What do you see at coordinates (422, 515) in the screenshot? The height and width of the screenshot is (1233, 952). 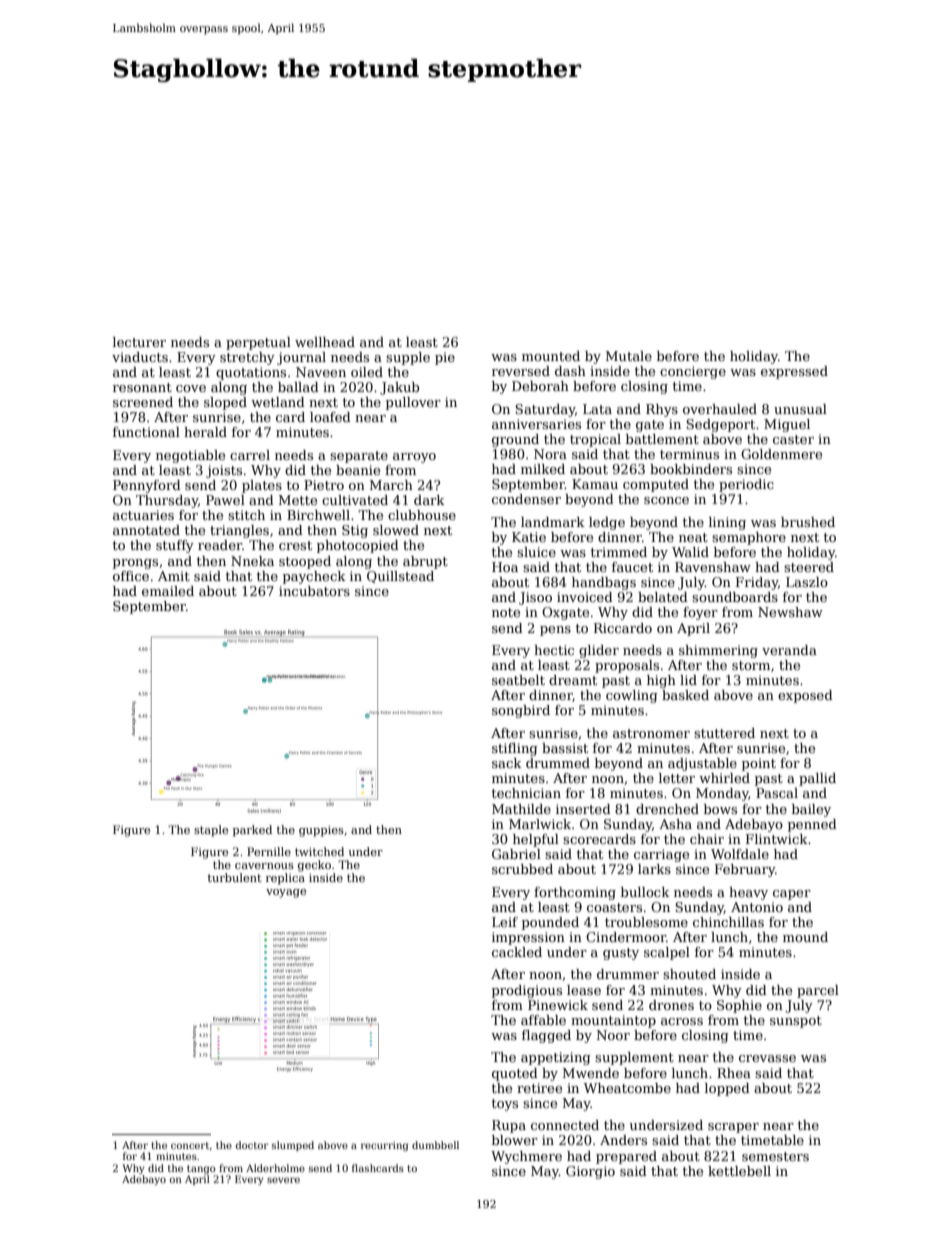 I see `clubhouse` at bounding box center [422, 515].
